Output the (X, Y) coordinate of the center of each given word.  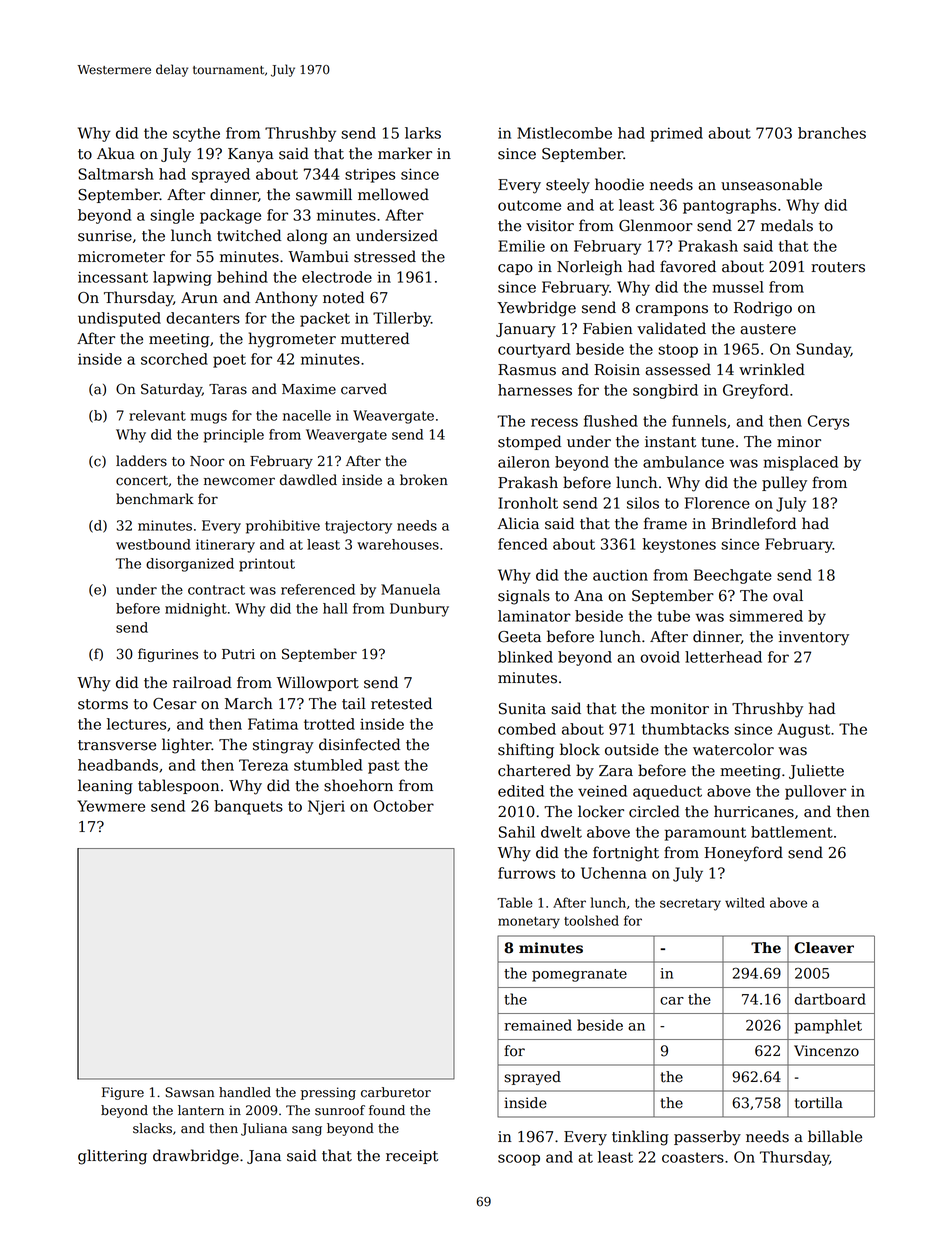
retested (401, 703)
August (803, 730)
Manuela (410, 589)
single (172, 216)
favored (688, 266)
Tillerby (402, 319)
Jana (264, 1157)
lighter (187, 746)
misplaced (800, 463)
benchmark (155, 499)
